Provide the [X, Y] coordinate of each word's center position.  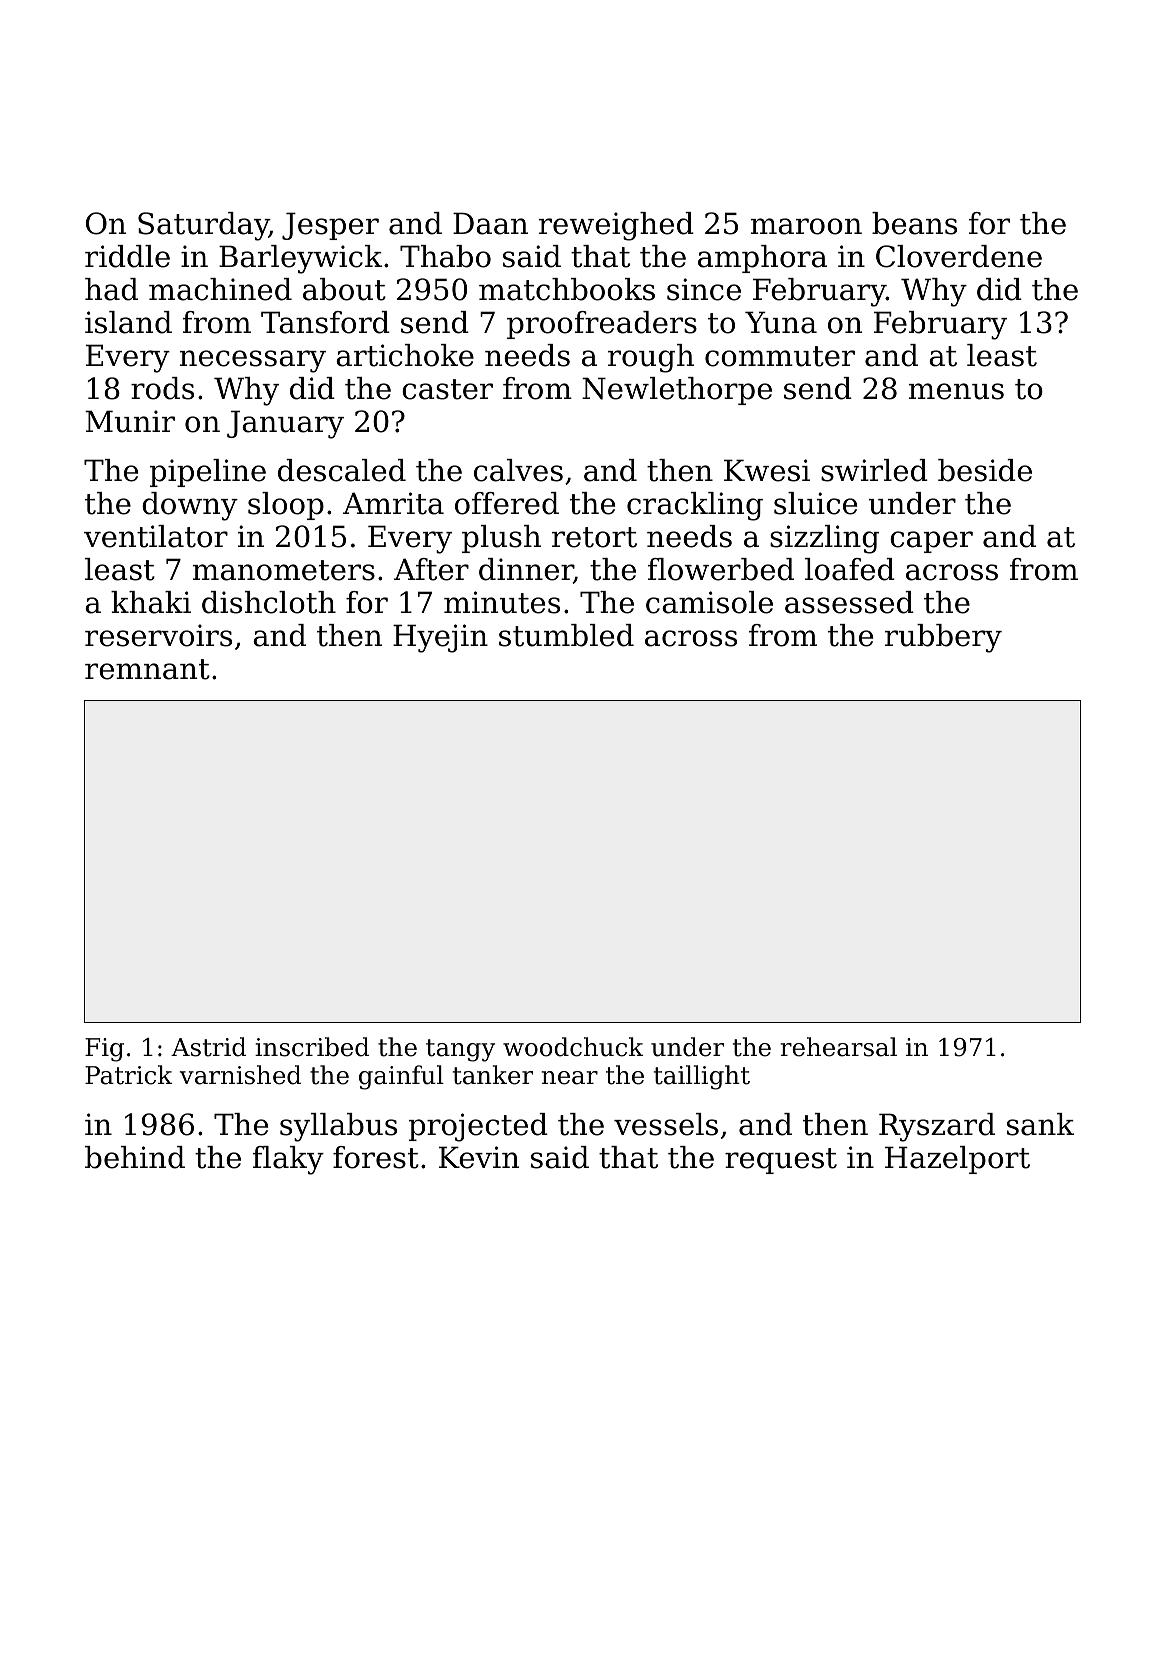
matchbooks [567, 289]
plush [501, 539]
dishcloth [269, 602]
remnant [147, 669]
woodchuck [573, 1047]
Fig [104, 1050]
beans [914, 223]
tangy [460, 1050]
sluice [815, 503]
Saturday [203, 226]
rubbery [943, 638]
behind [135, 1157]
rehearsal [838, 1047]
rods [162, 388]
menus [956, 391]
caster [447, 389]
